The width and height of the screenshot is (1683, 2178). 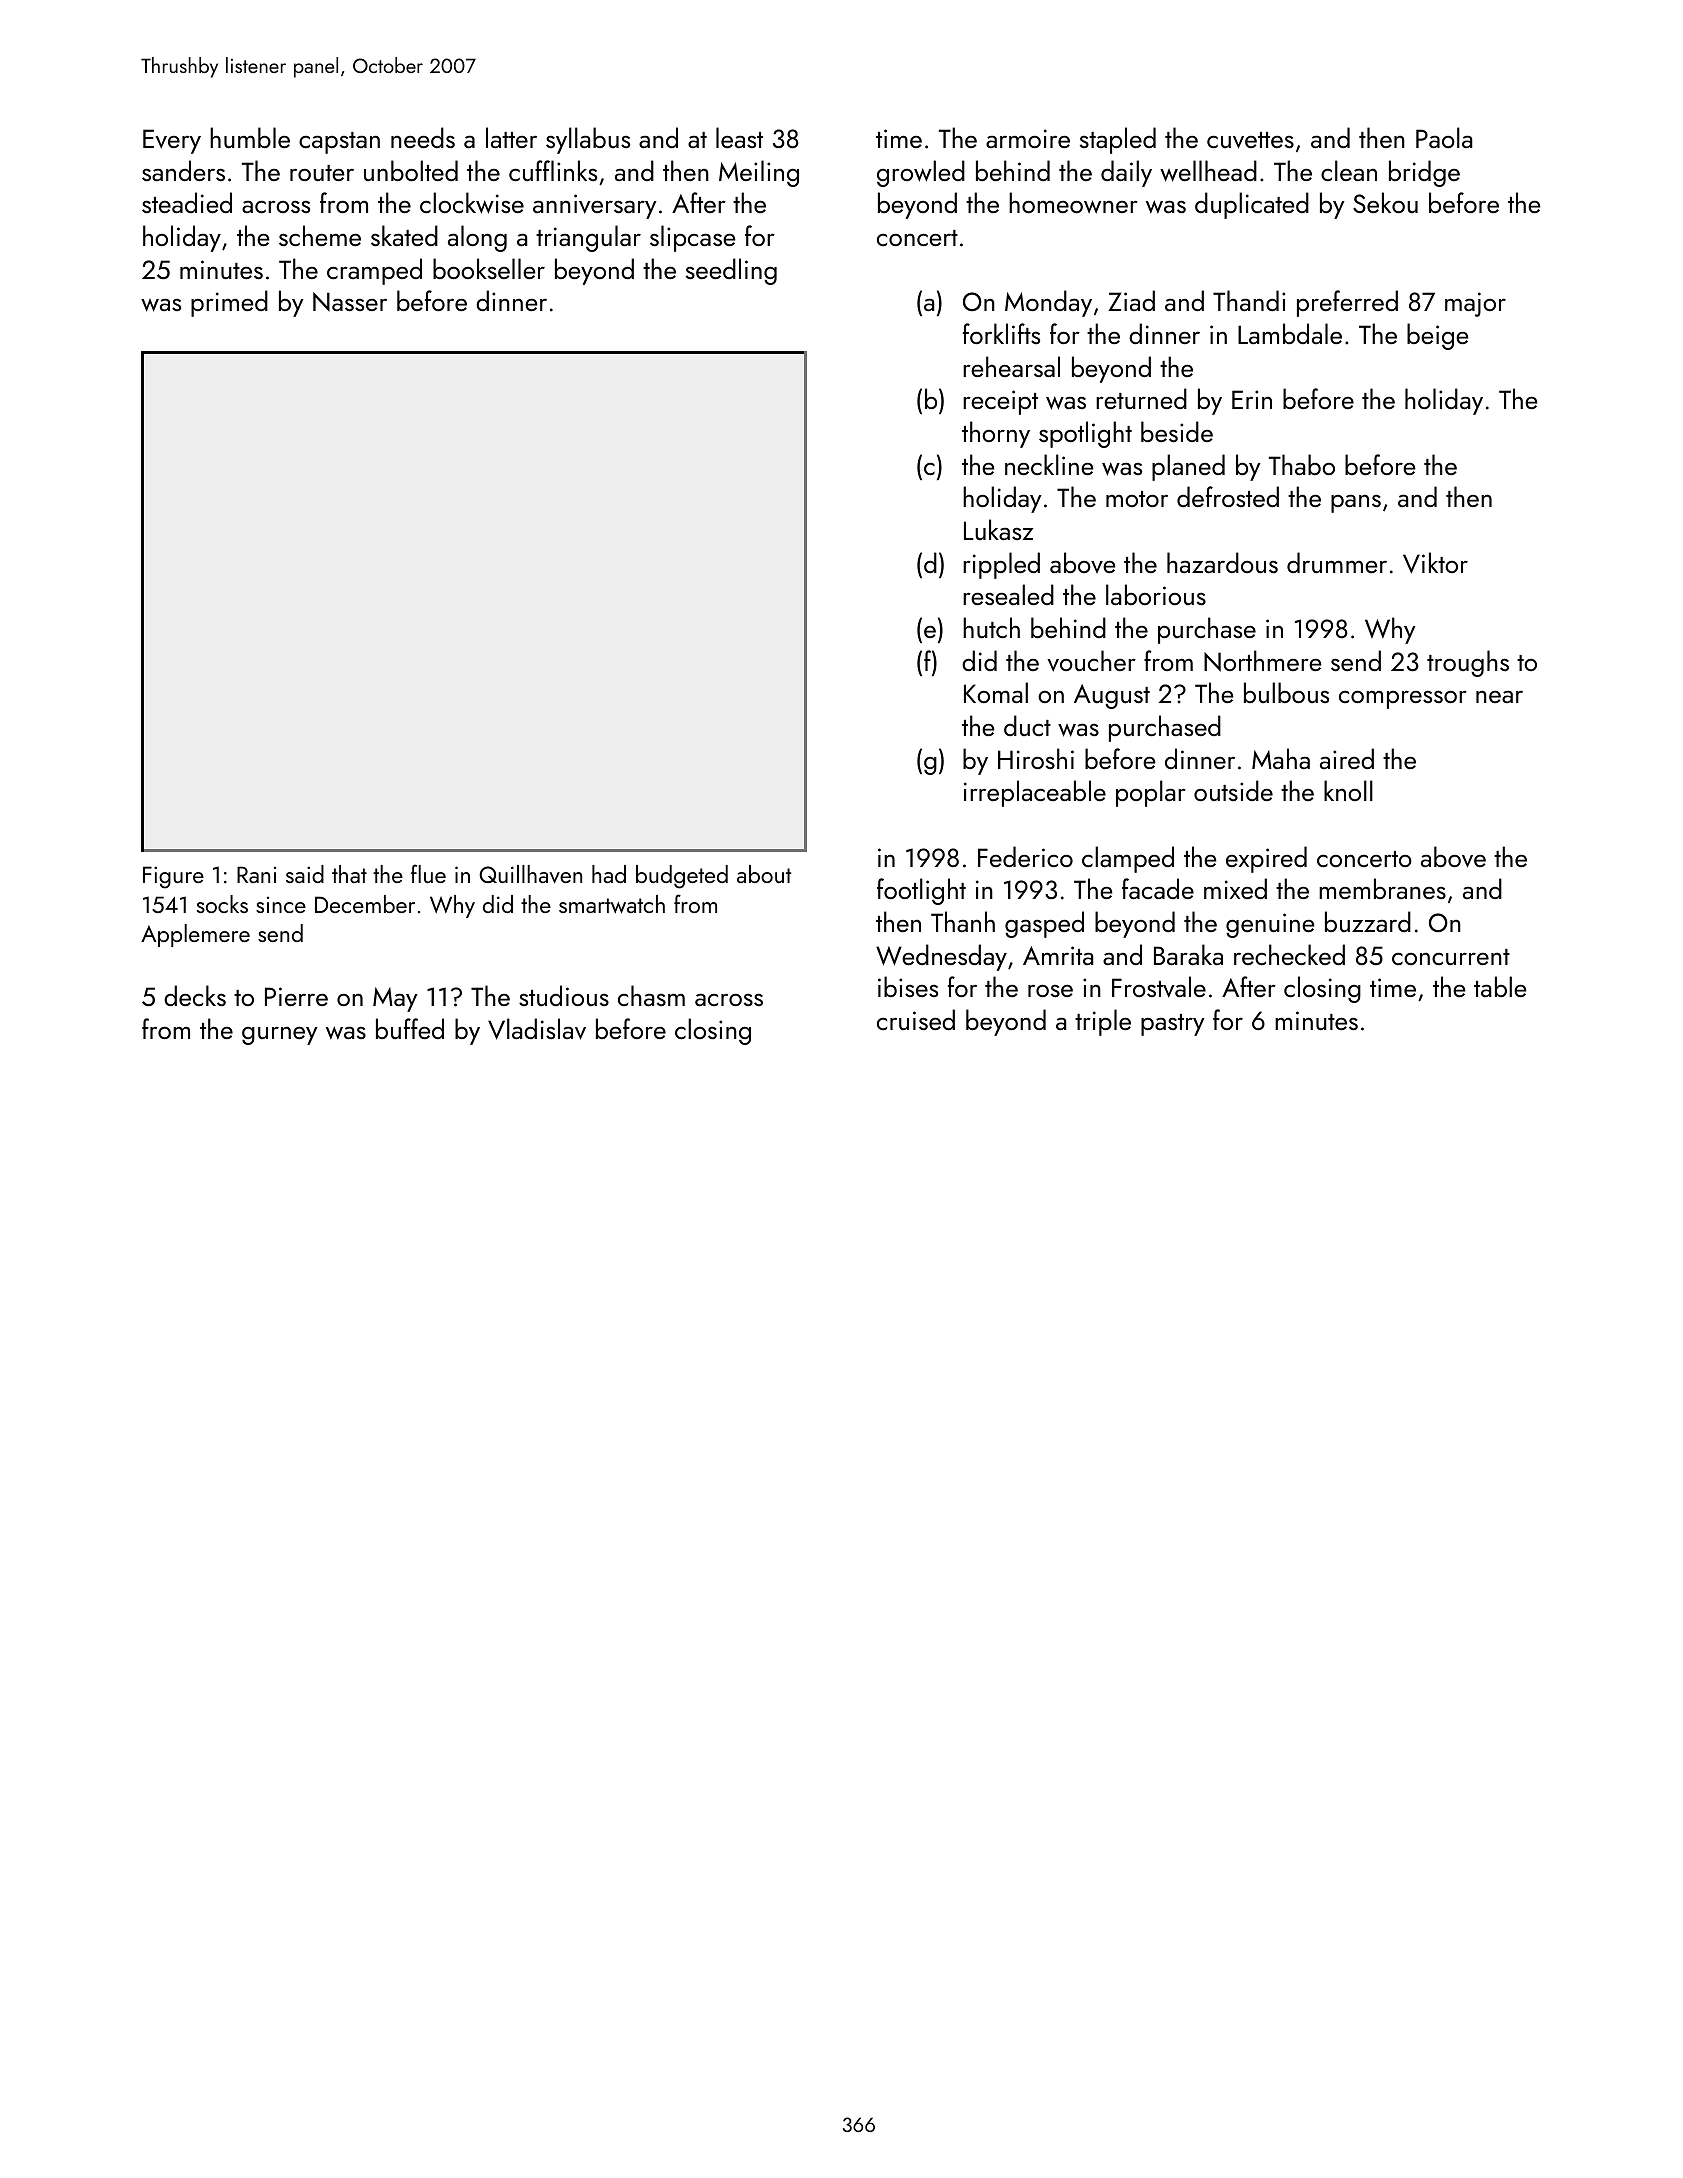 I want to click on pastry, so click(x=1173, y=1025).
